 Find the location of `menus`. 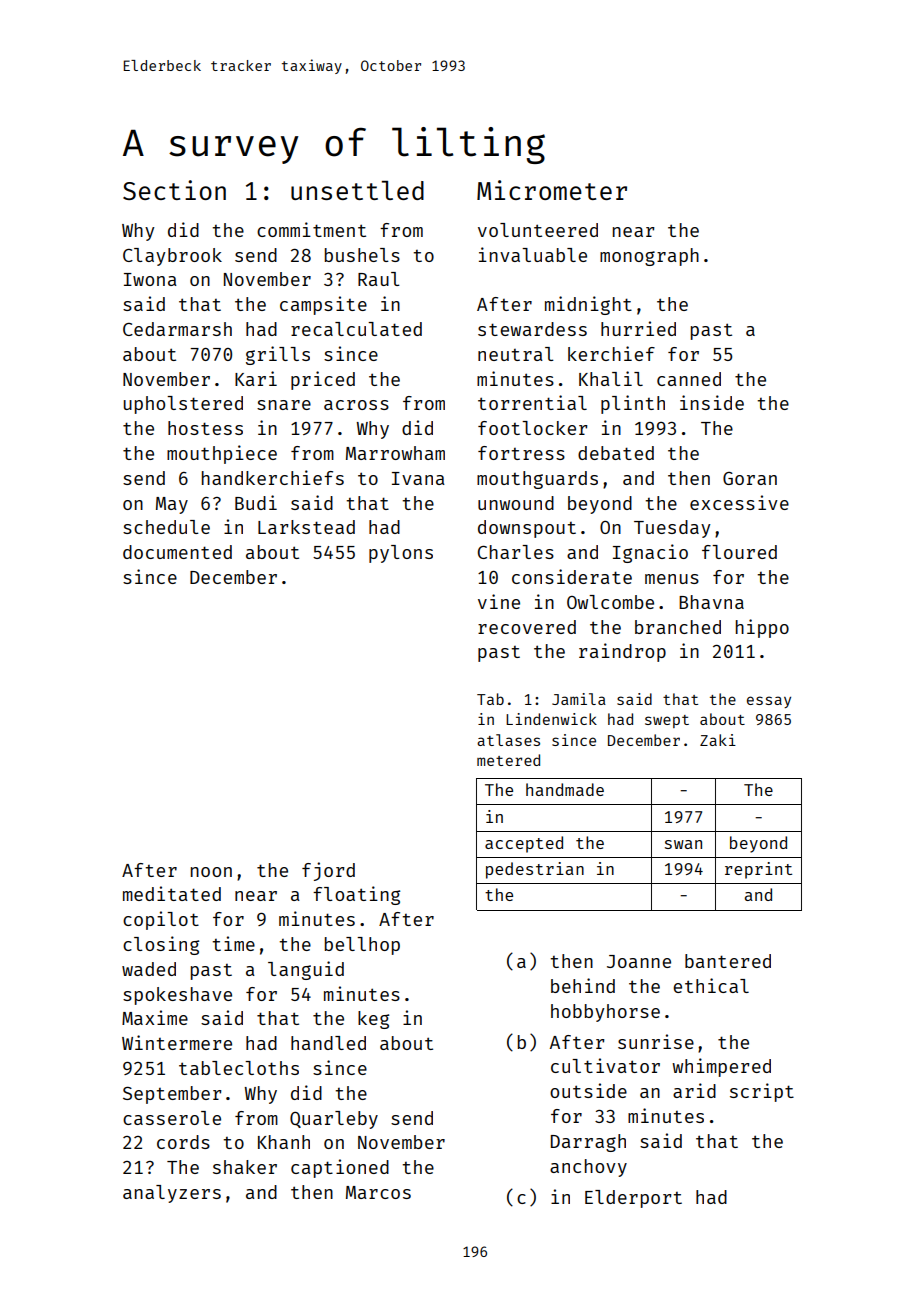

menus is located at coordinates (672, 579).
